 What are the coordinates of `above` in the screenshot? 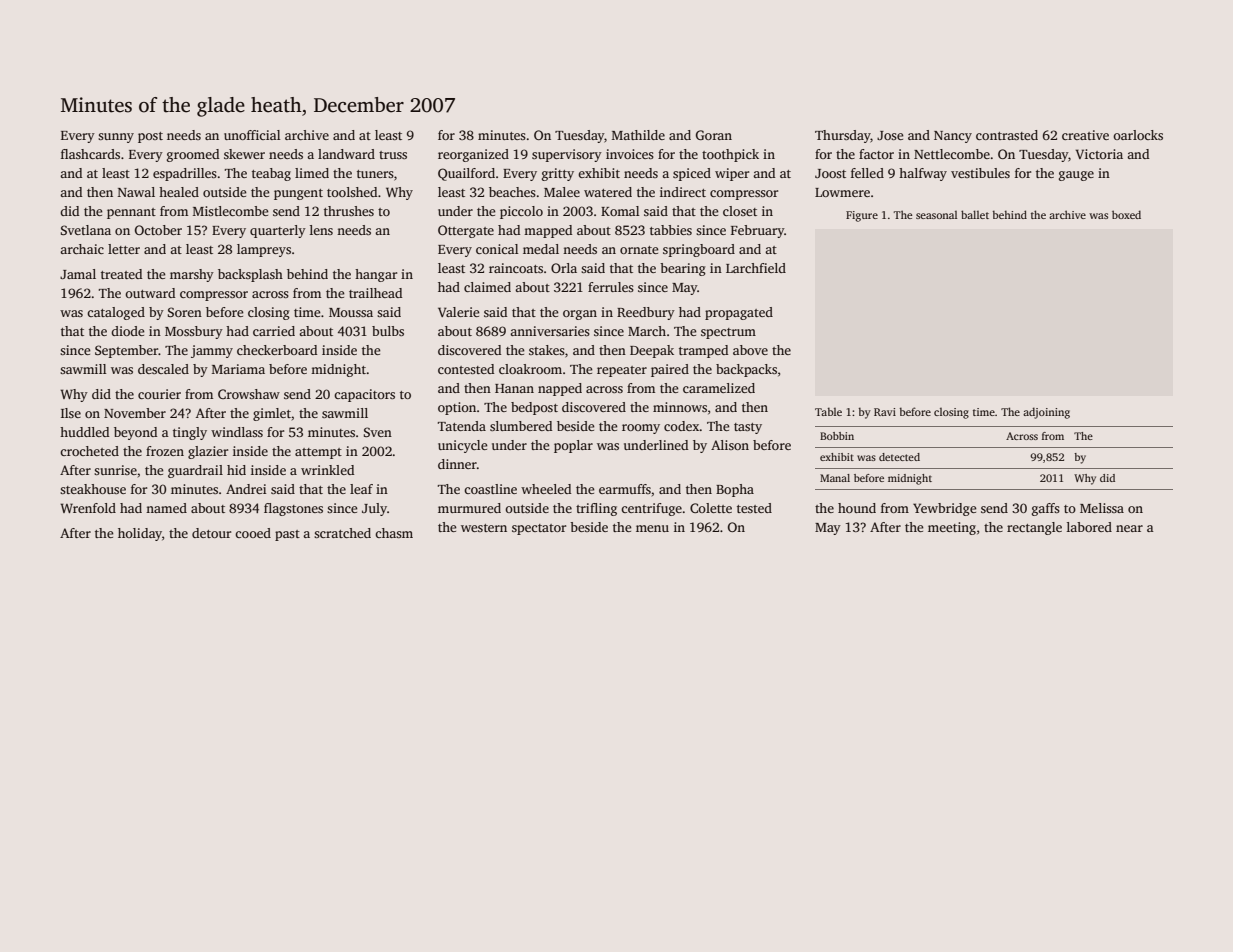 It's located at (750, 350).
